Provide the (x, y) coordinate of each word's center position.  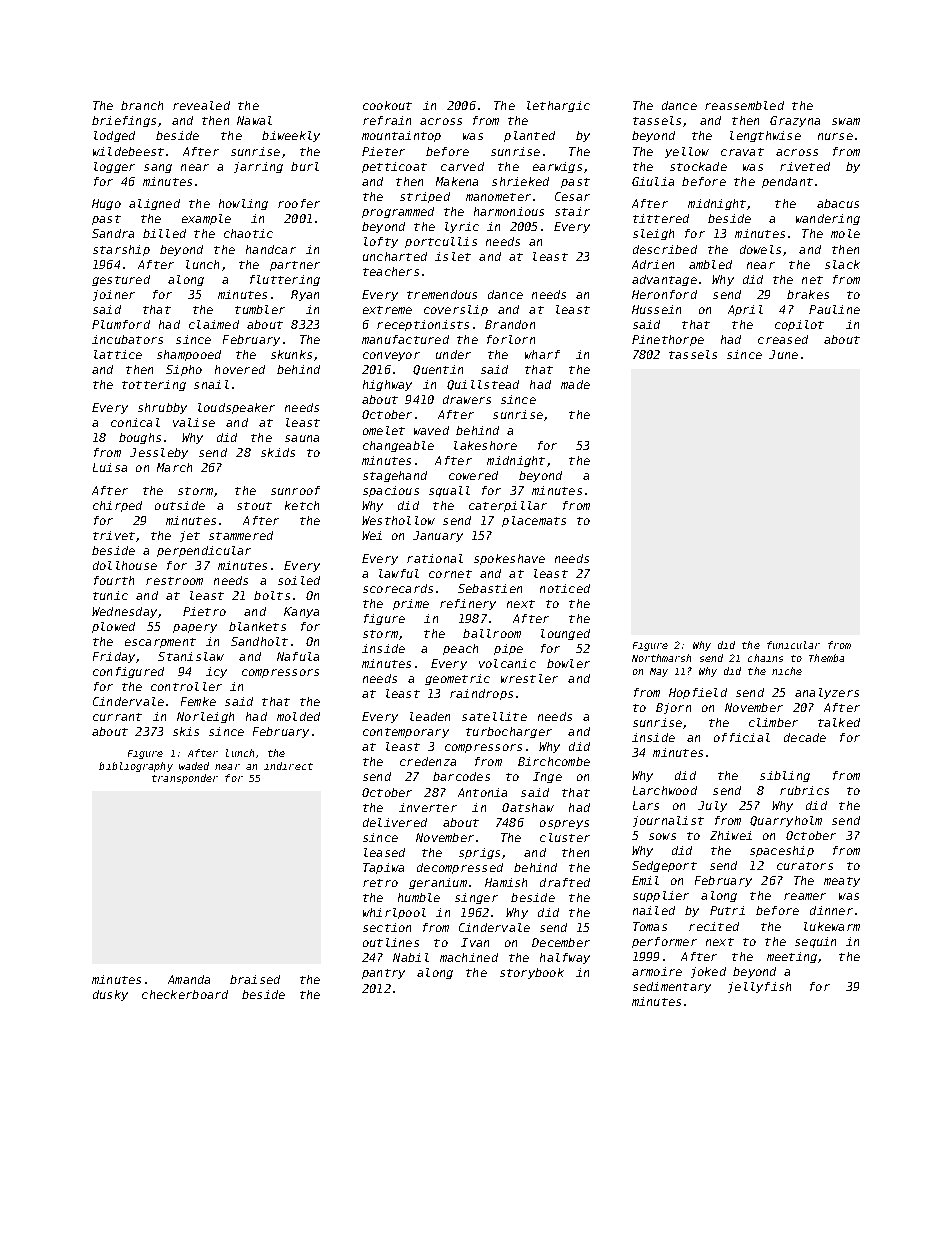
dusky (110, 995)
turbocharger (509, 732)
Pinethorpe (668, 340)
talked (839, 722)
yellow (687, 152)
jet (190, 536)
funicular (793, 645)
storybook (532, 973)
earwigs (557, 167)
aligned (154, 204)
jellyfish (759, 987)
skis (186, 731)
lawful (399, 573)
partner (295, 266)
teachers (391, 271)
